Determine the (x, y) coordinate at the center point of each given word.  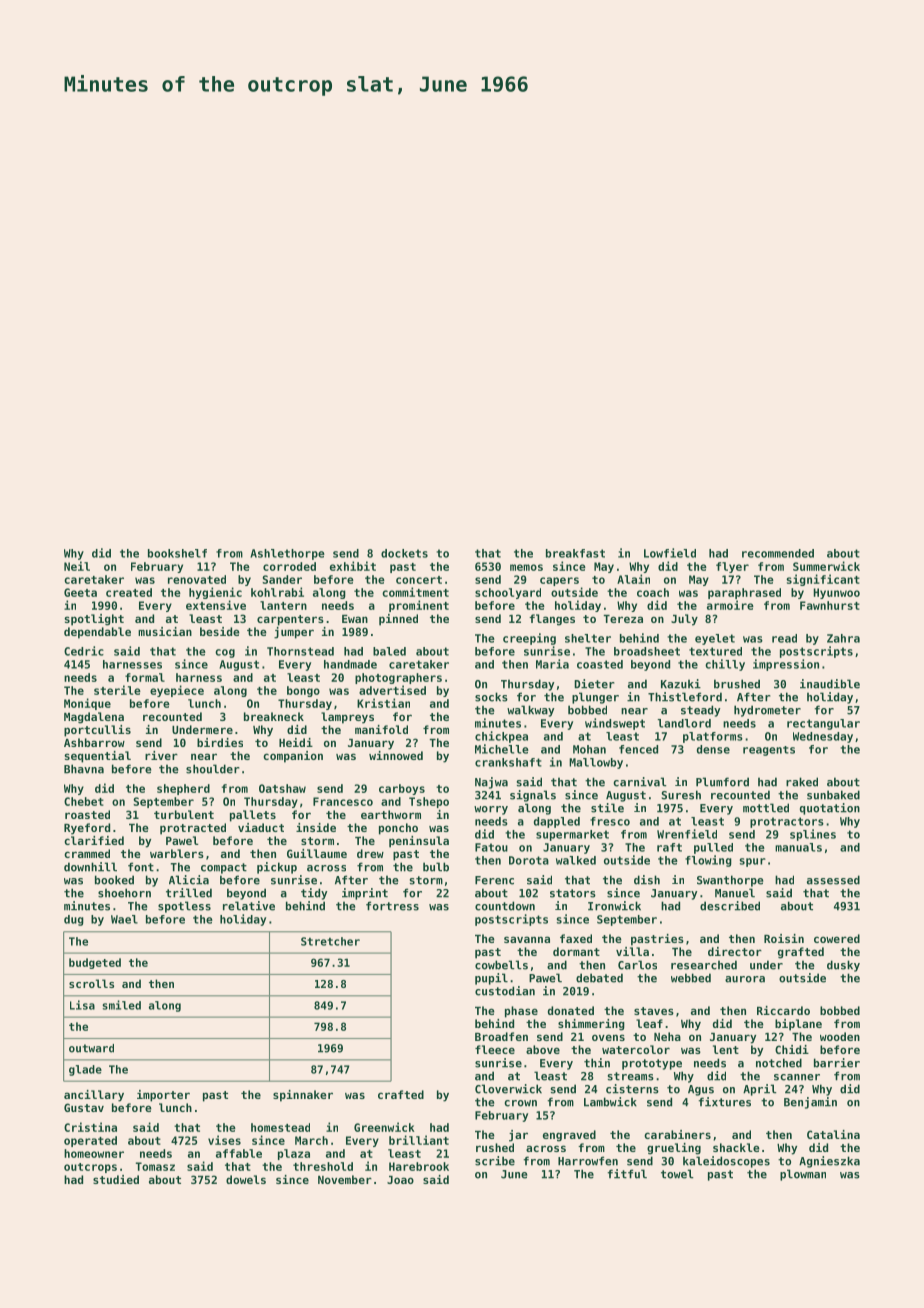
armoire (730, 605)
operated (90, 1141)
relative (249, 906)
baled (389, 651)
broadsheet (647, 651)
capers (559, 581)
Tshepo (429, 802)
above (543, 1049)
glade (85, 1070)
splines (813, 835)
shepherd (183, 789)
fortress (392, 906)
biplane (798, 1025)
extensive (216, 605)
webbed (691, 978)
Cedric (84, 651)
